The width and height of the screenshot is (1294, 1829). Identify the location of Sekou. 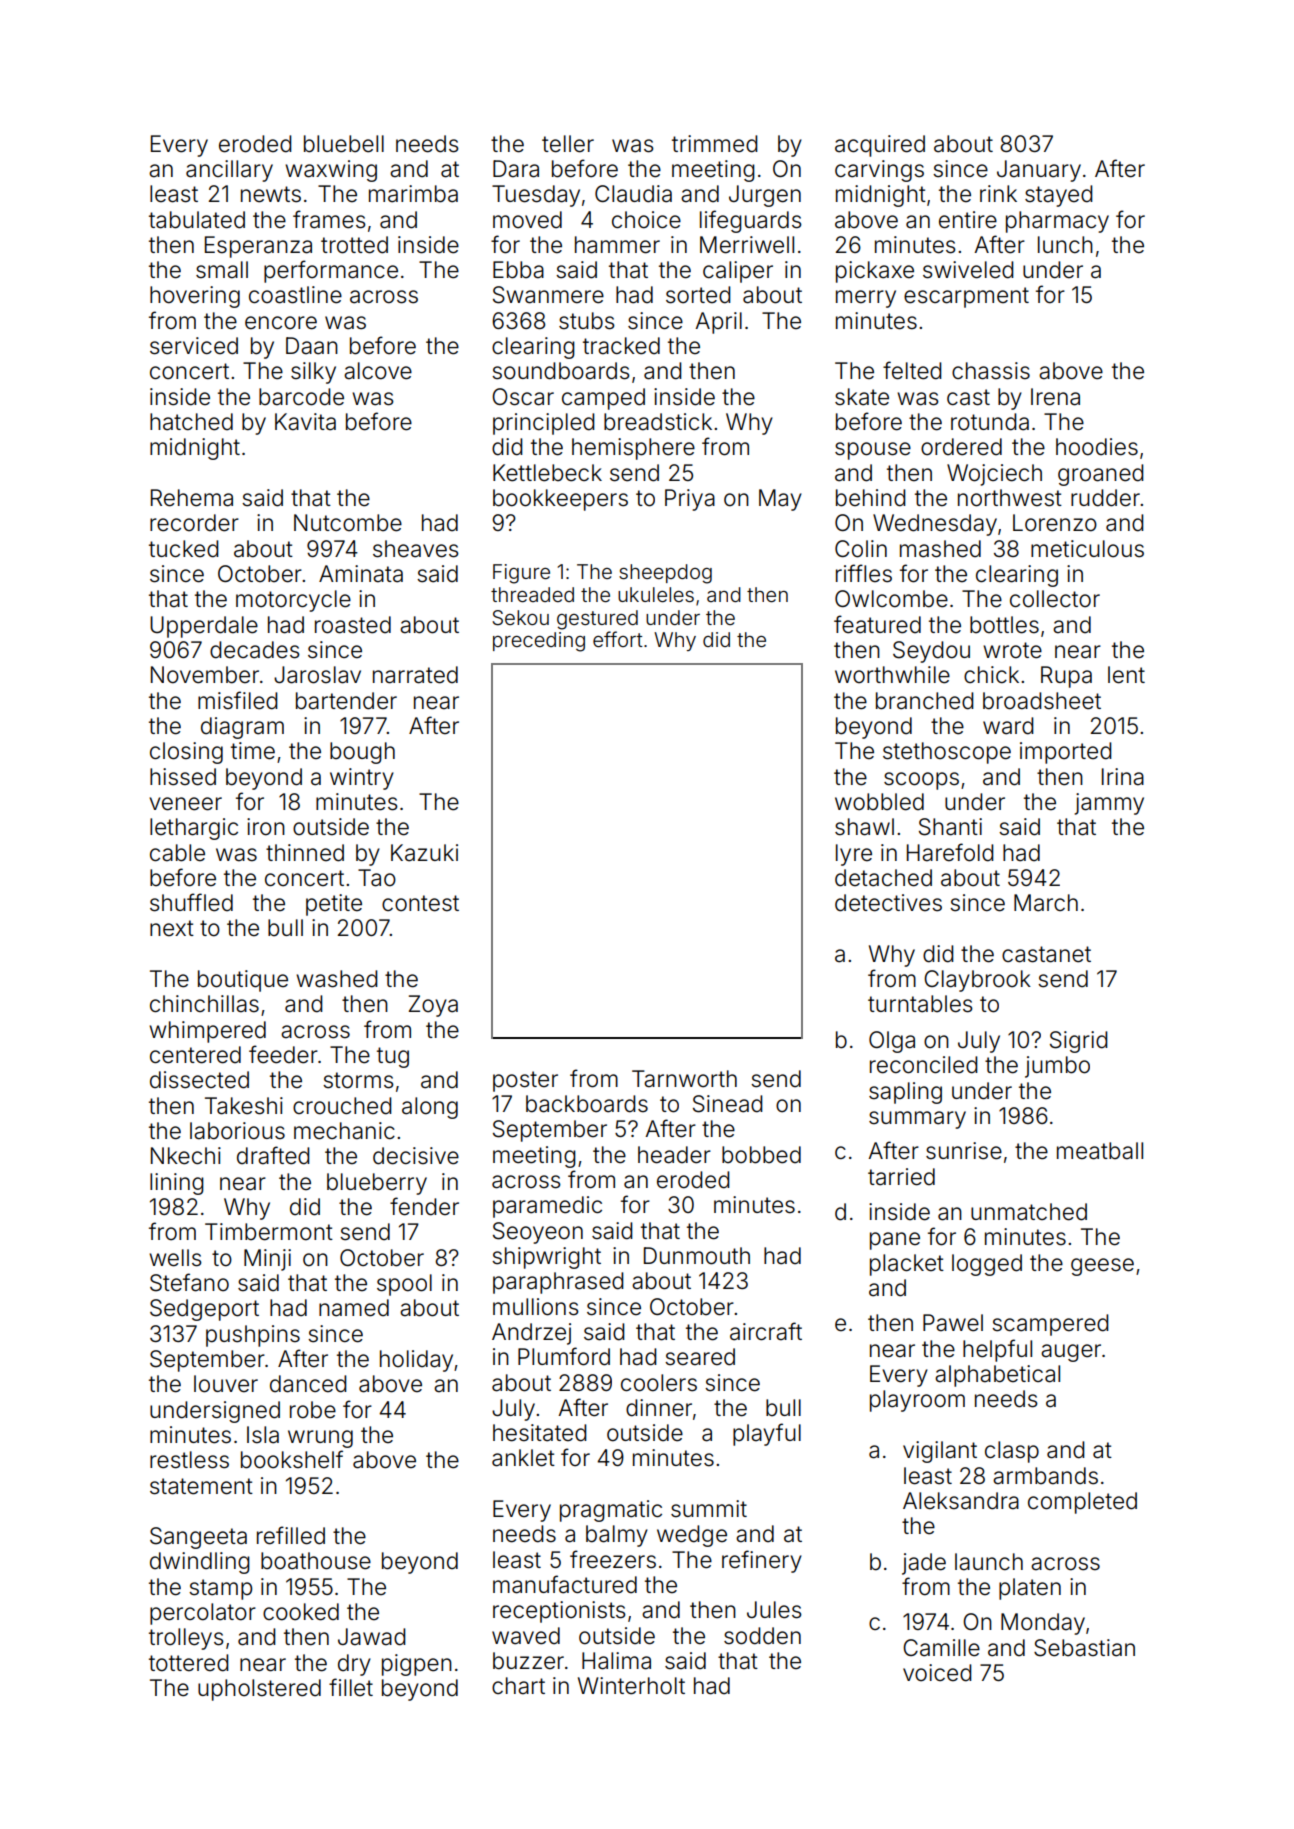
(520, 618).
